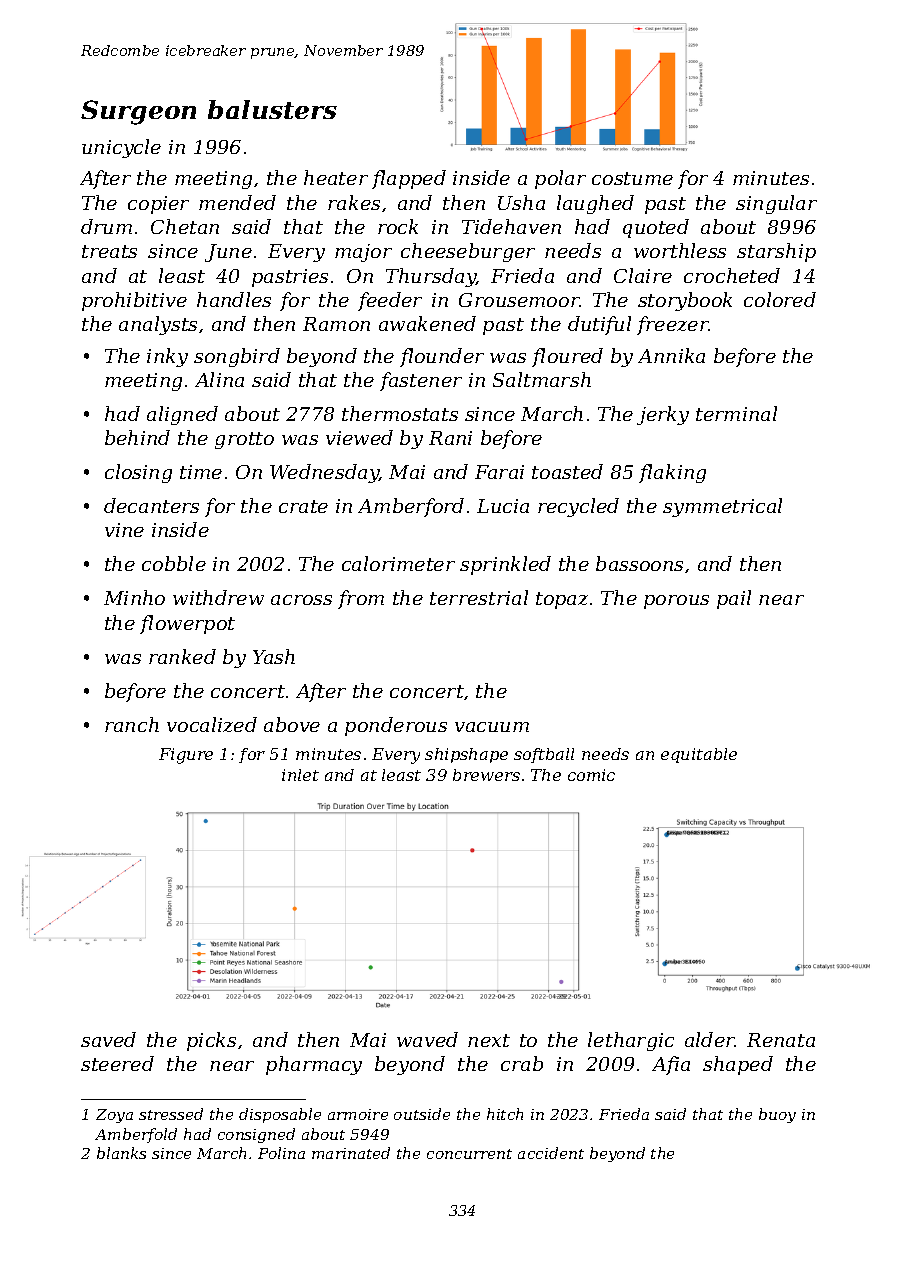 The width and height of the image is (898, 1274). I want to click on vine, so click(124, 530).
